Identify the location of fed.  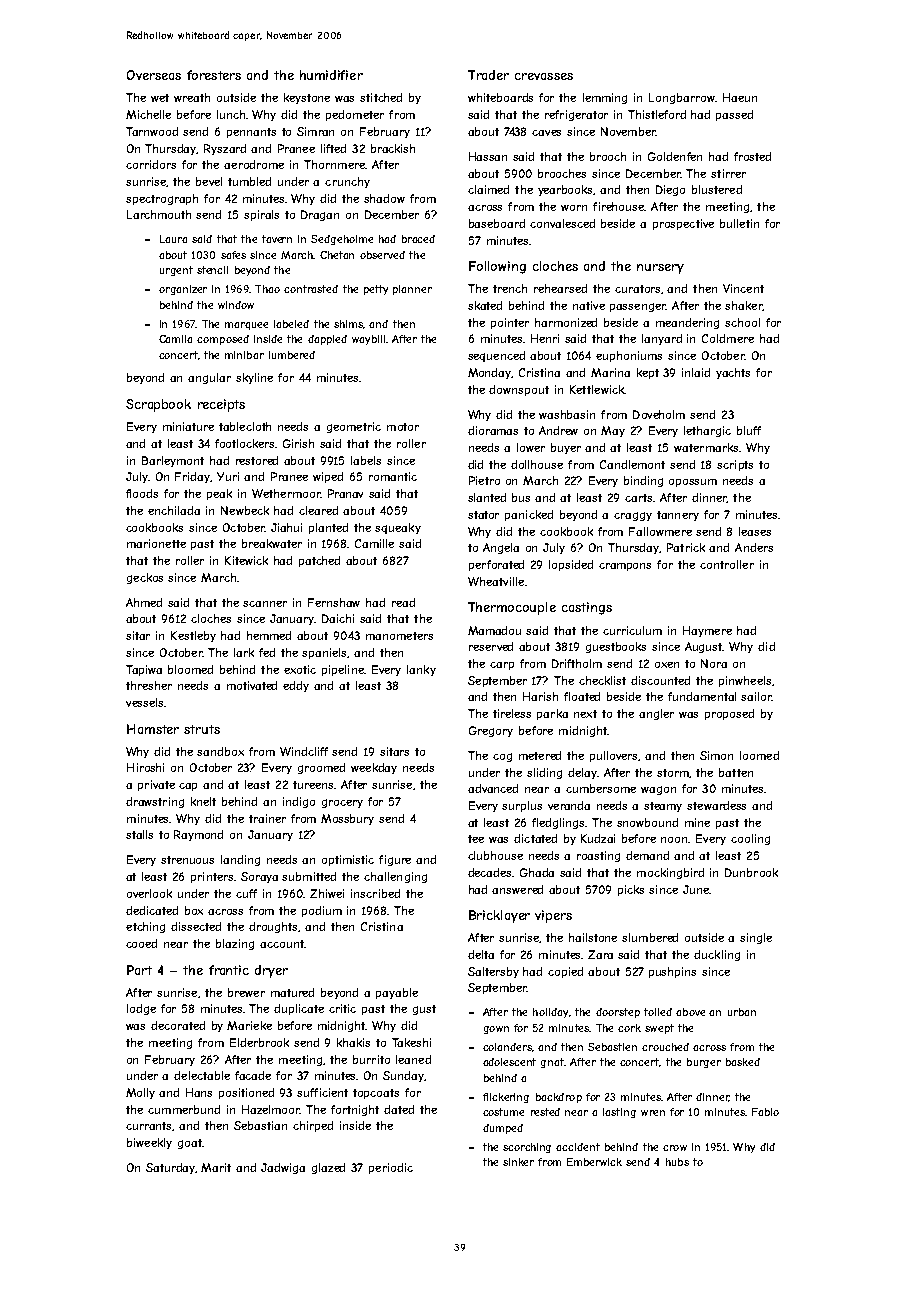
(267, 652).
